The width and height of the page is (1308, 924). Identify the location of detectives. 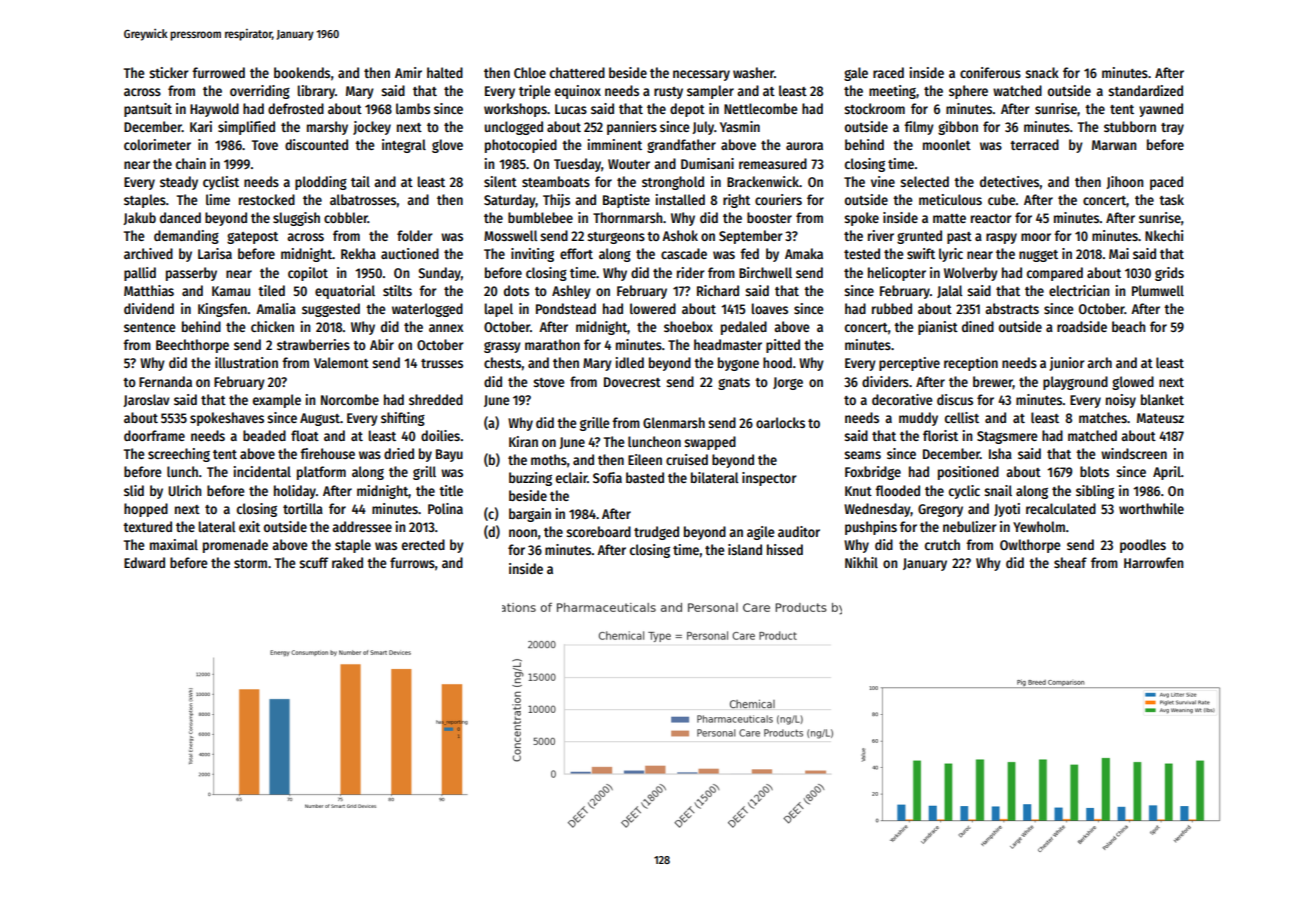
(1009, 181).
